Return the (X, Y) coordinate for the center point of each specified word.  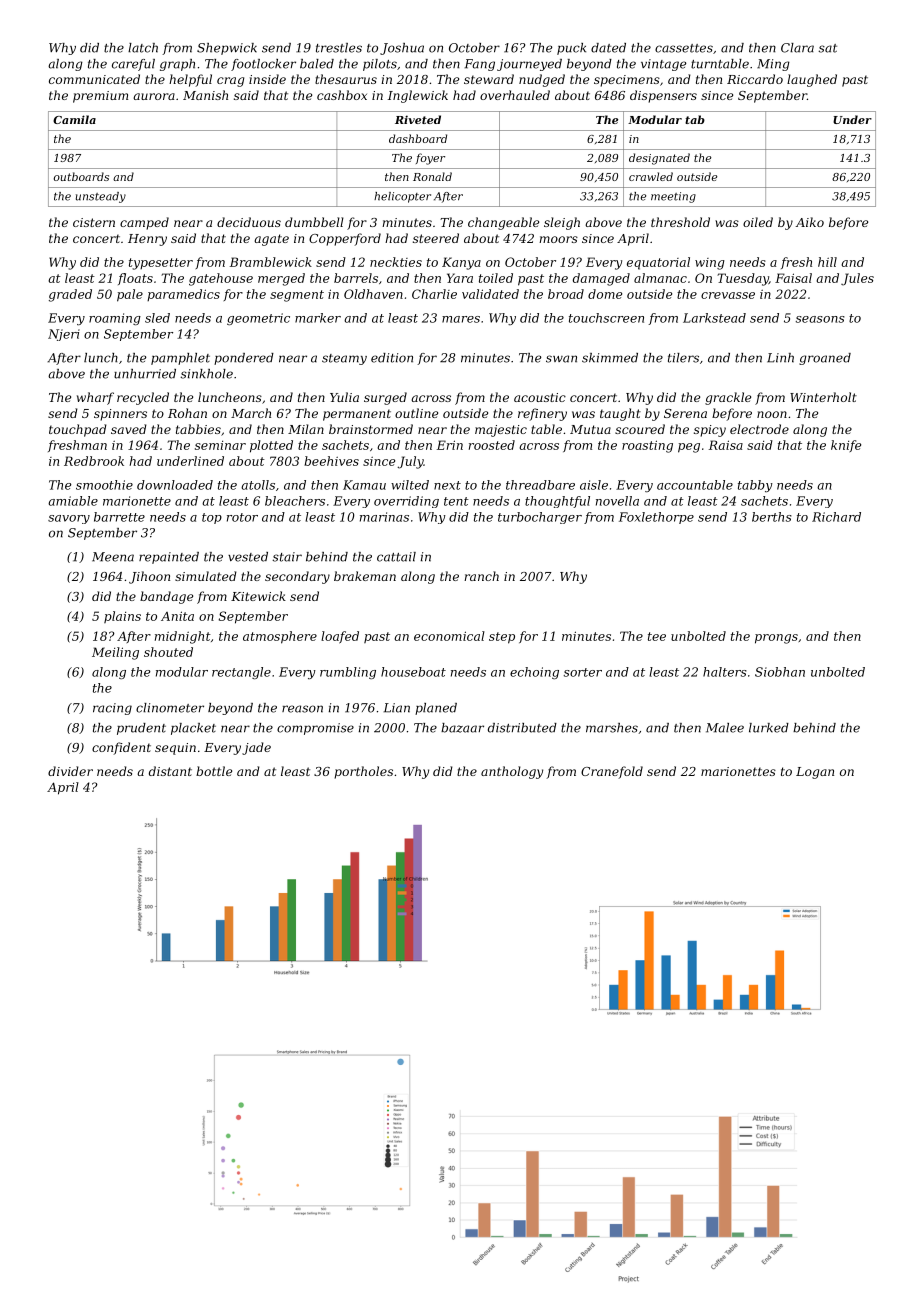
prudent (141, 729)
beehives (331, 461)
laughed (812, 80)
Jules (857, 279)
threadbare (540, 485)
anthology (512, 772)
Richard (836, 517)
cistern (94, 222)
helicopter (402, 197)
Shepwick (227, 49)
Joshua (402, 49)
